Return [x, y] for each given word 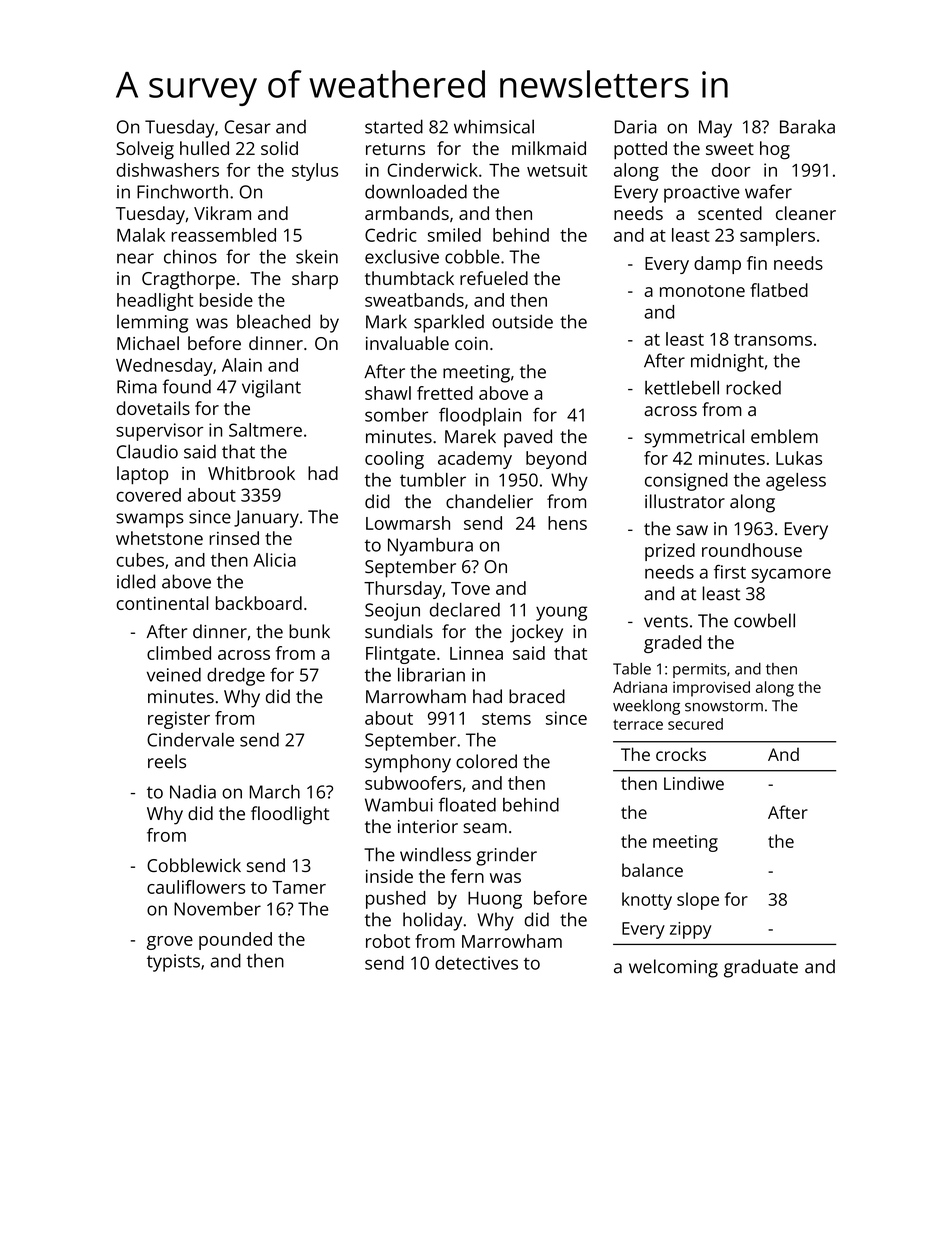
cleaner [806, 213]
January [266, 519]
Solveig [145, 150]
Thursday [403, 590]
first [730, 572]
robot [388, 941]
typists [173, 963]
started [394, 126]
